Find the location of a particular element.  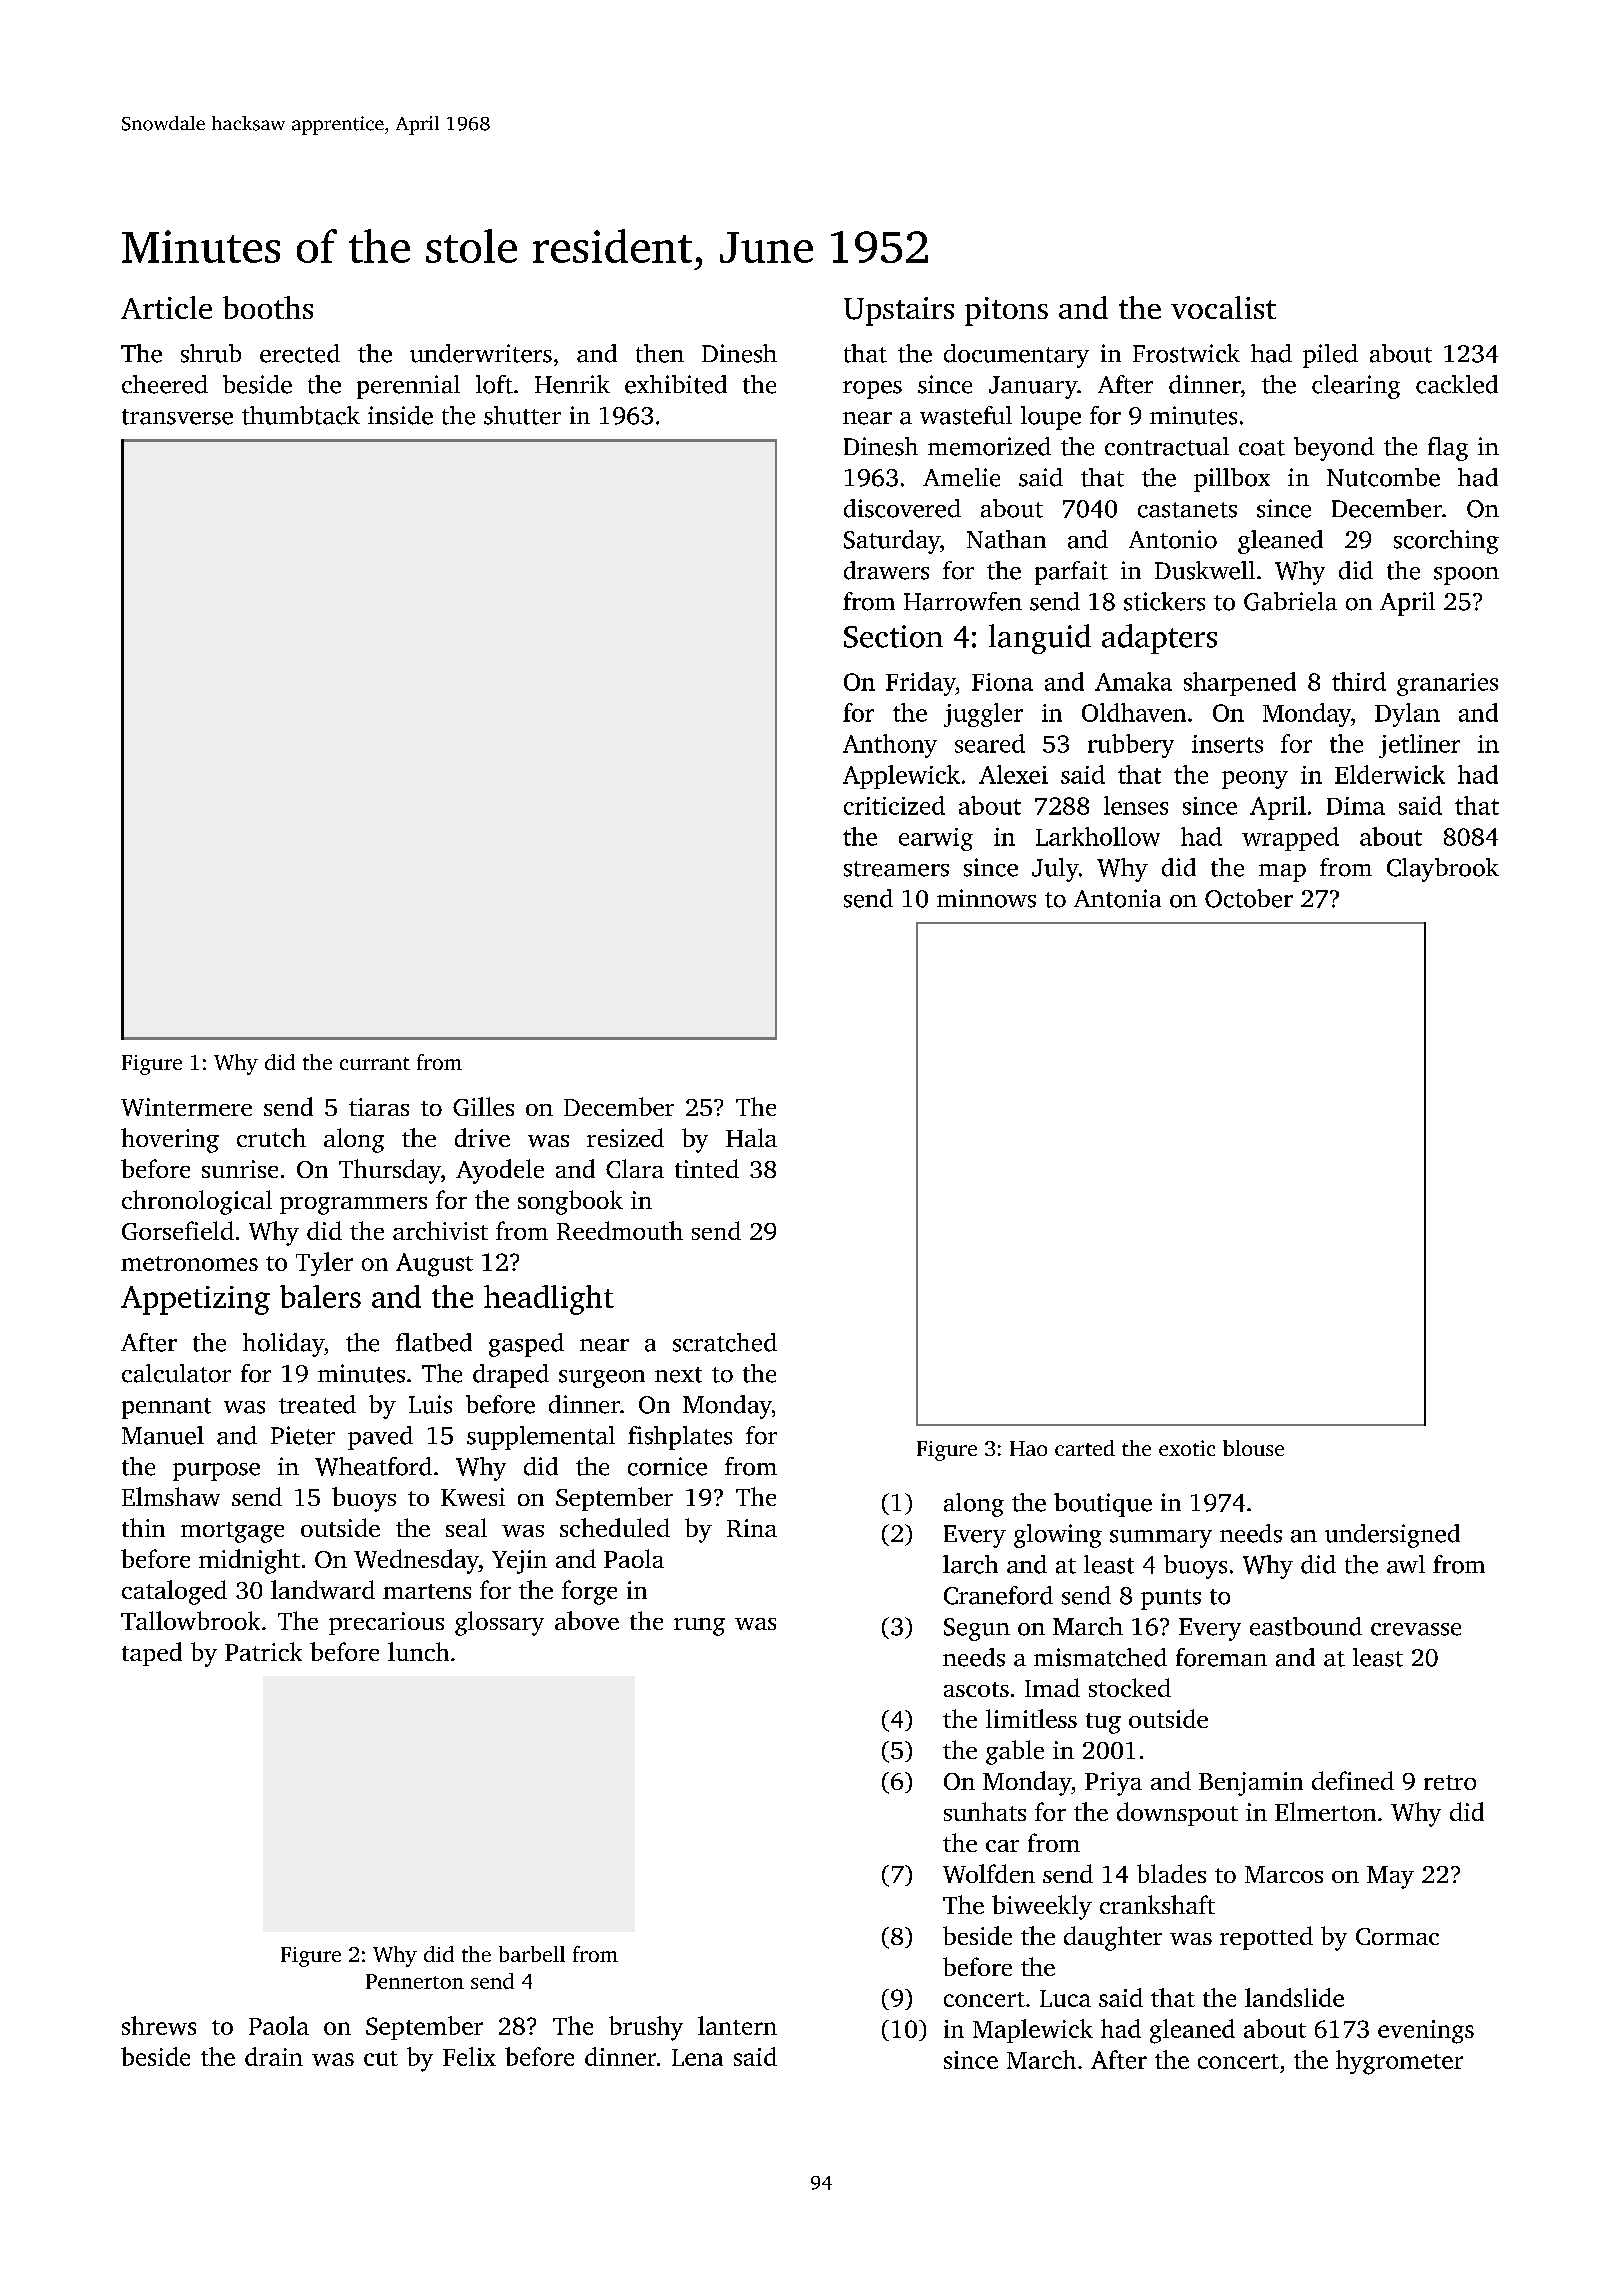

contractual is located at coordinates (1167, 446).
